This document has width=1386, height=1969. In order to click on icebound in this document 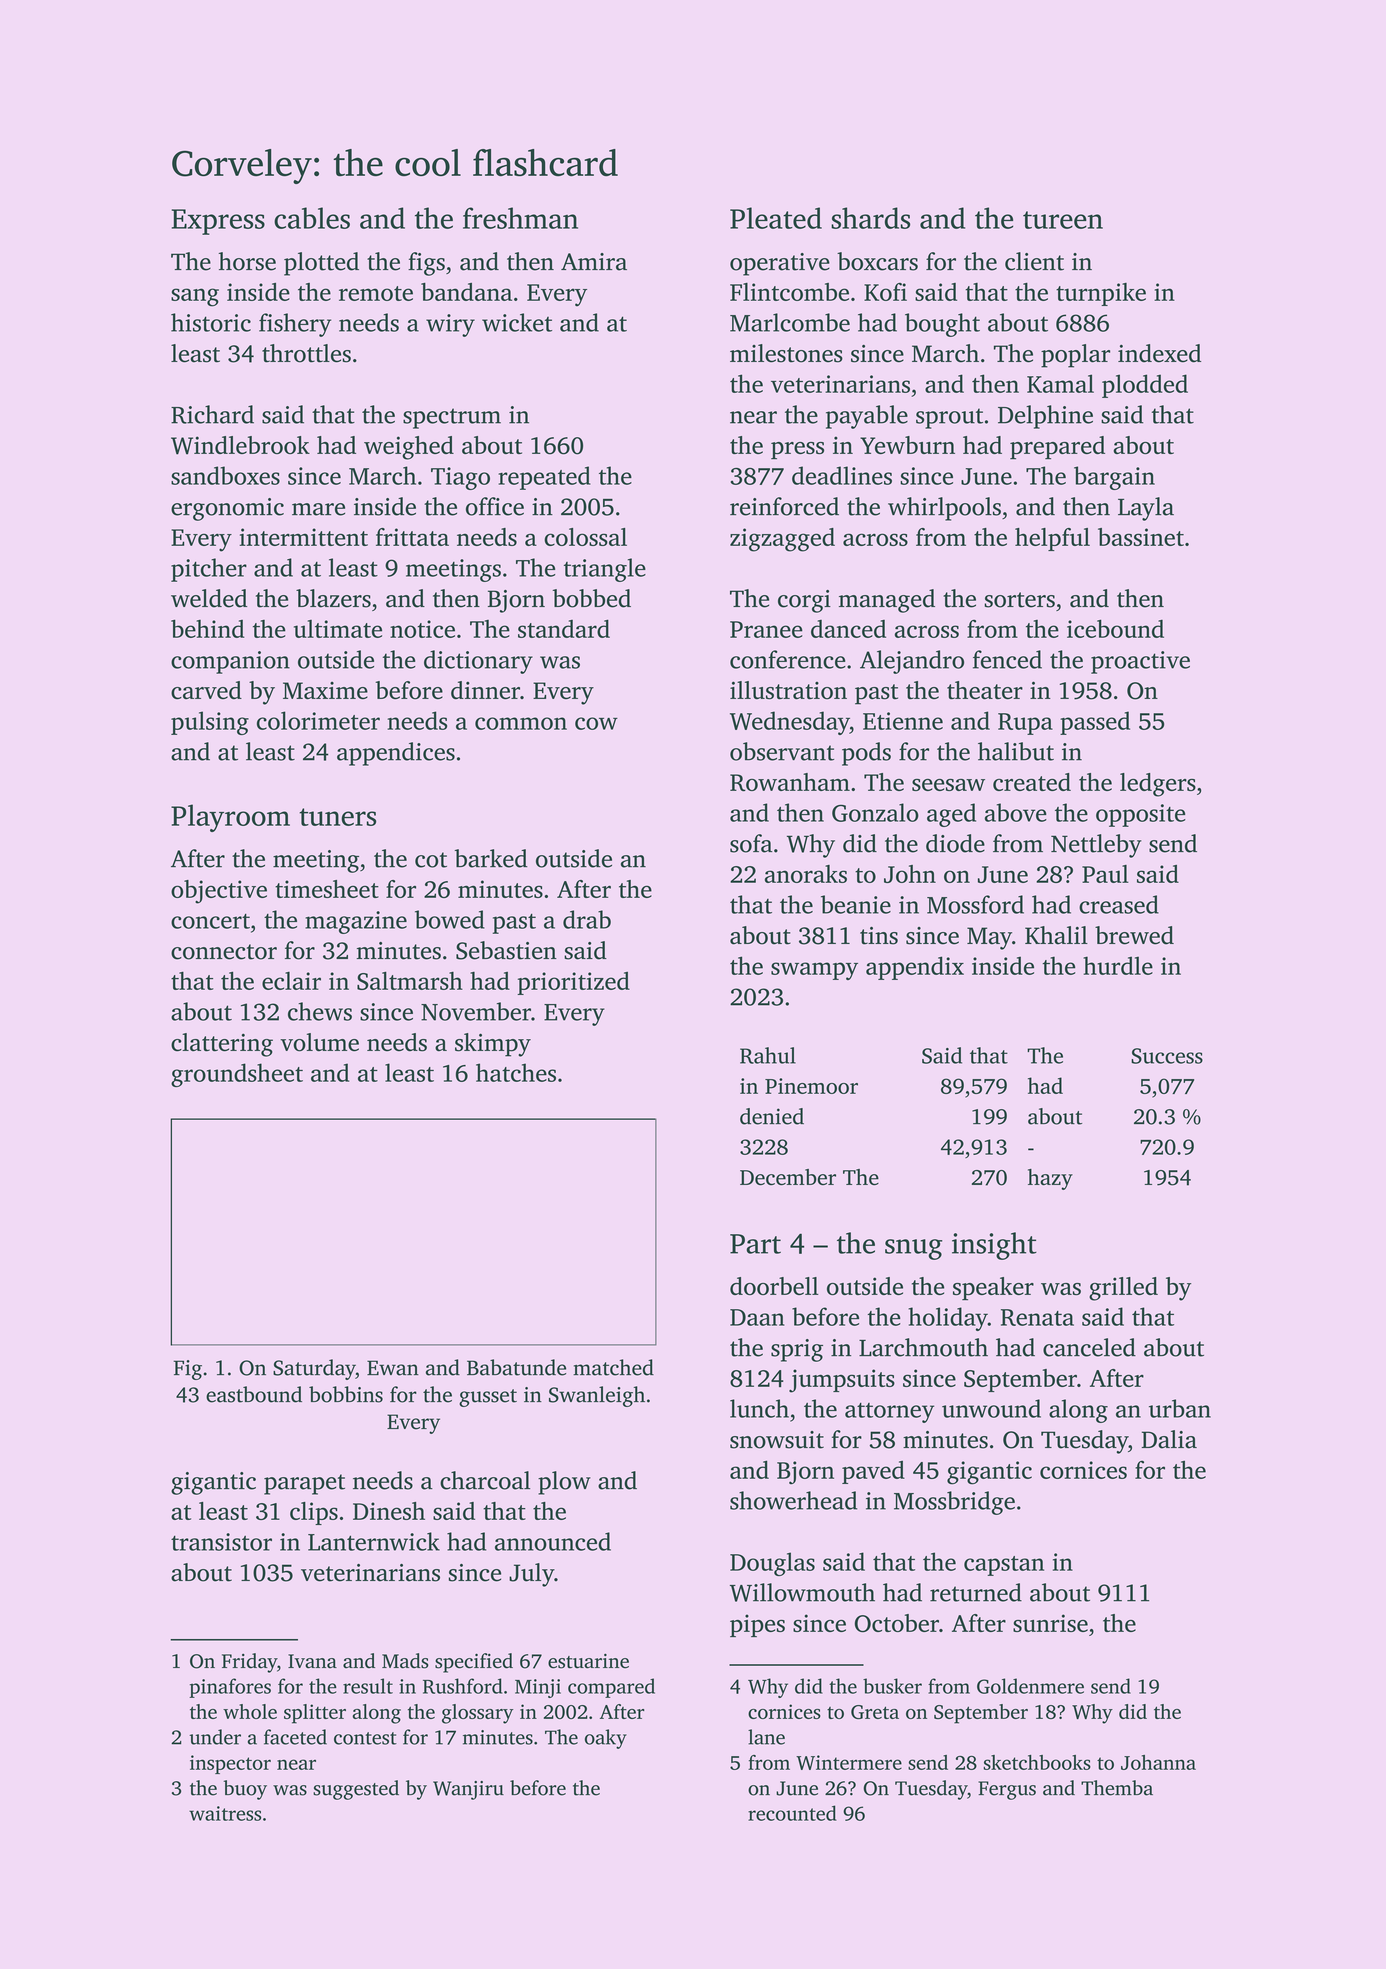, I will do `click(1115, 628)`.
